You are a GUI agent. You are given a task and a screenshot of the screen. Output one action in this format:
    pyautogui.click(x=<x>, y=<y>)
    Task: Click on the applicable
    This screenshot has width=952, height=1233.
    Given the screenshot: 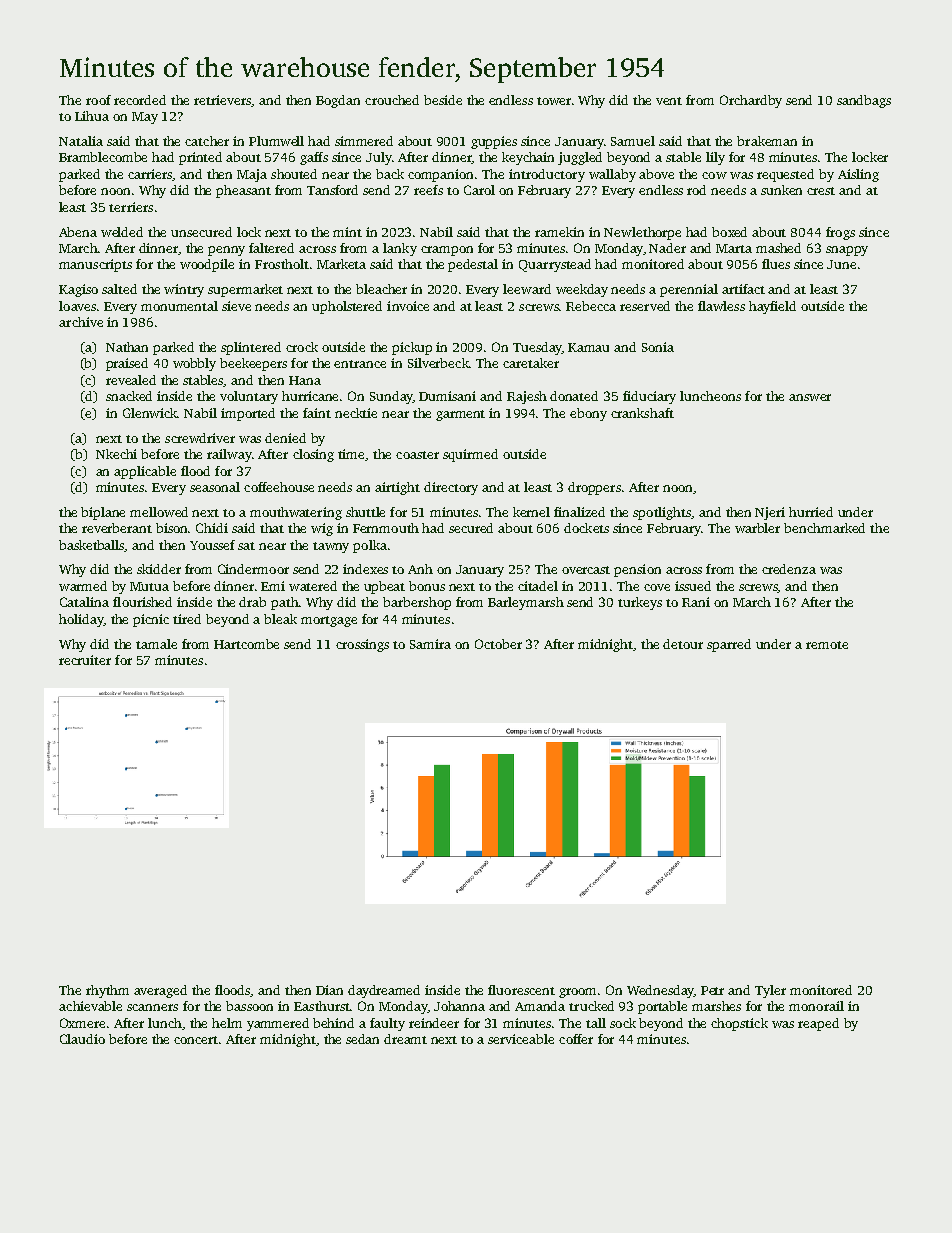 What is the action you would take?
    pyautogui.click(x=145, y=472)
